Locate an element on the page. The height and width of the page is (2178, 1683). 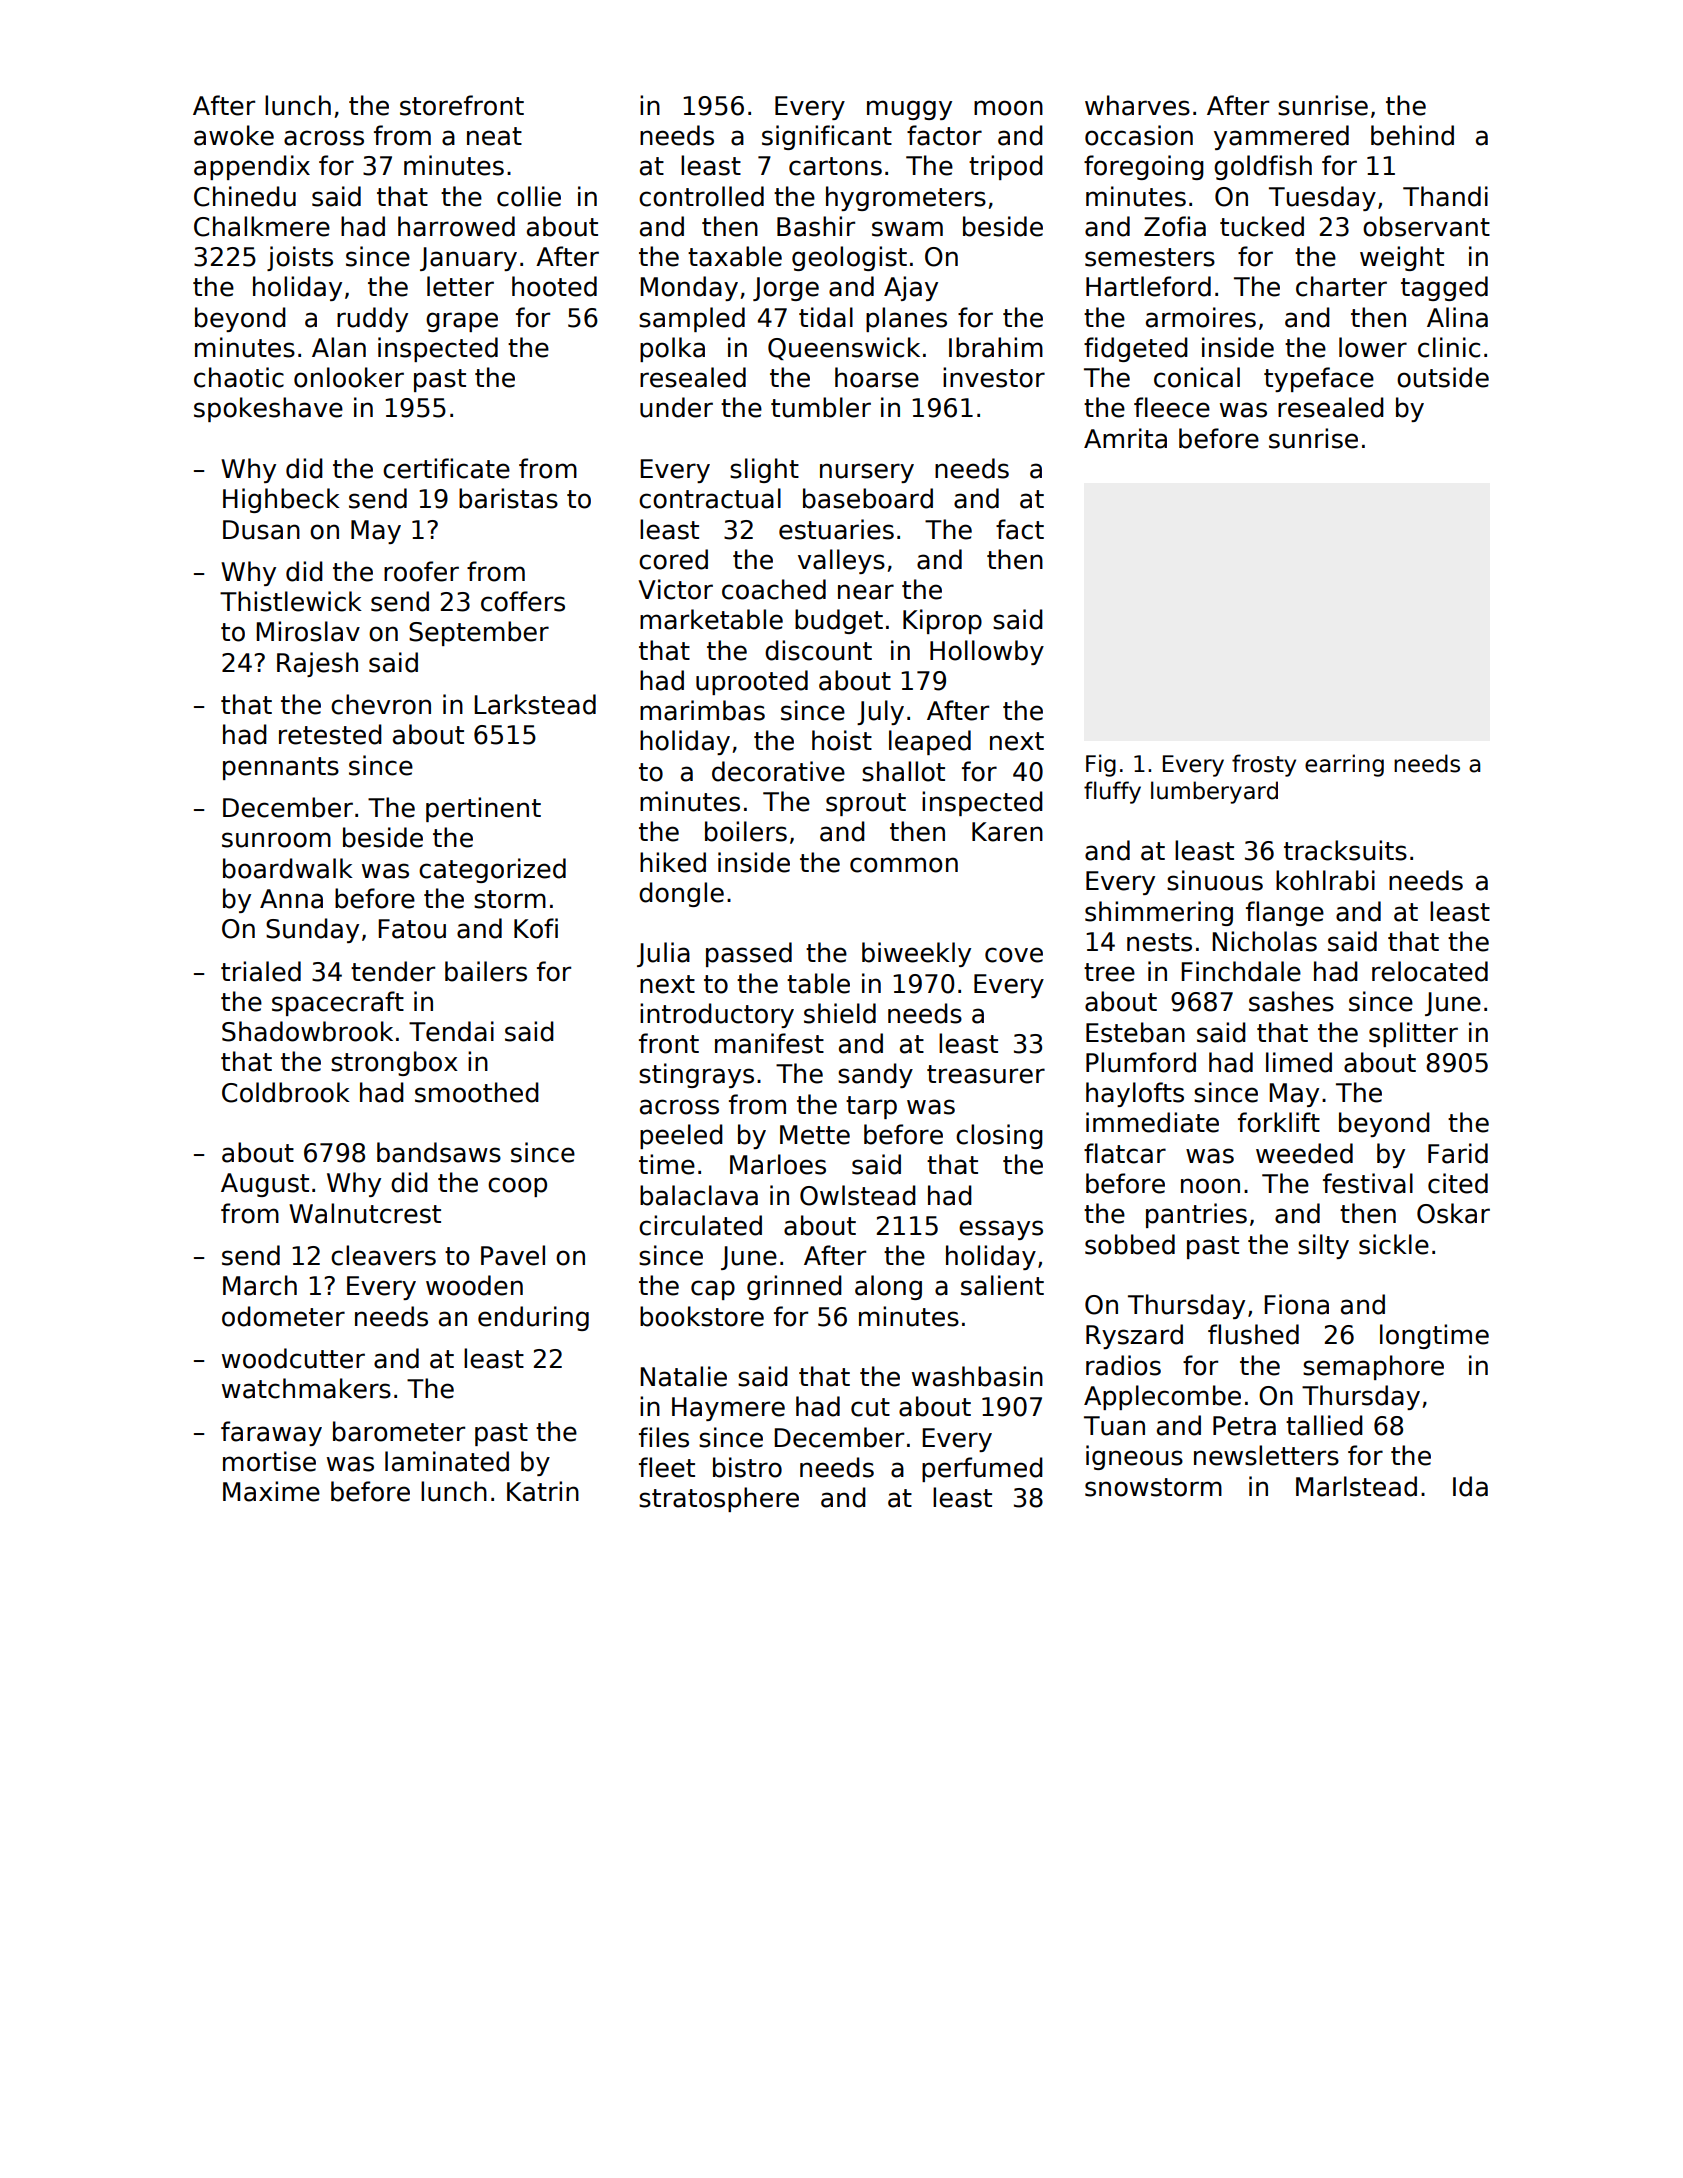
muggy is located at coordinates (909, 110).
